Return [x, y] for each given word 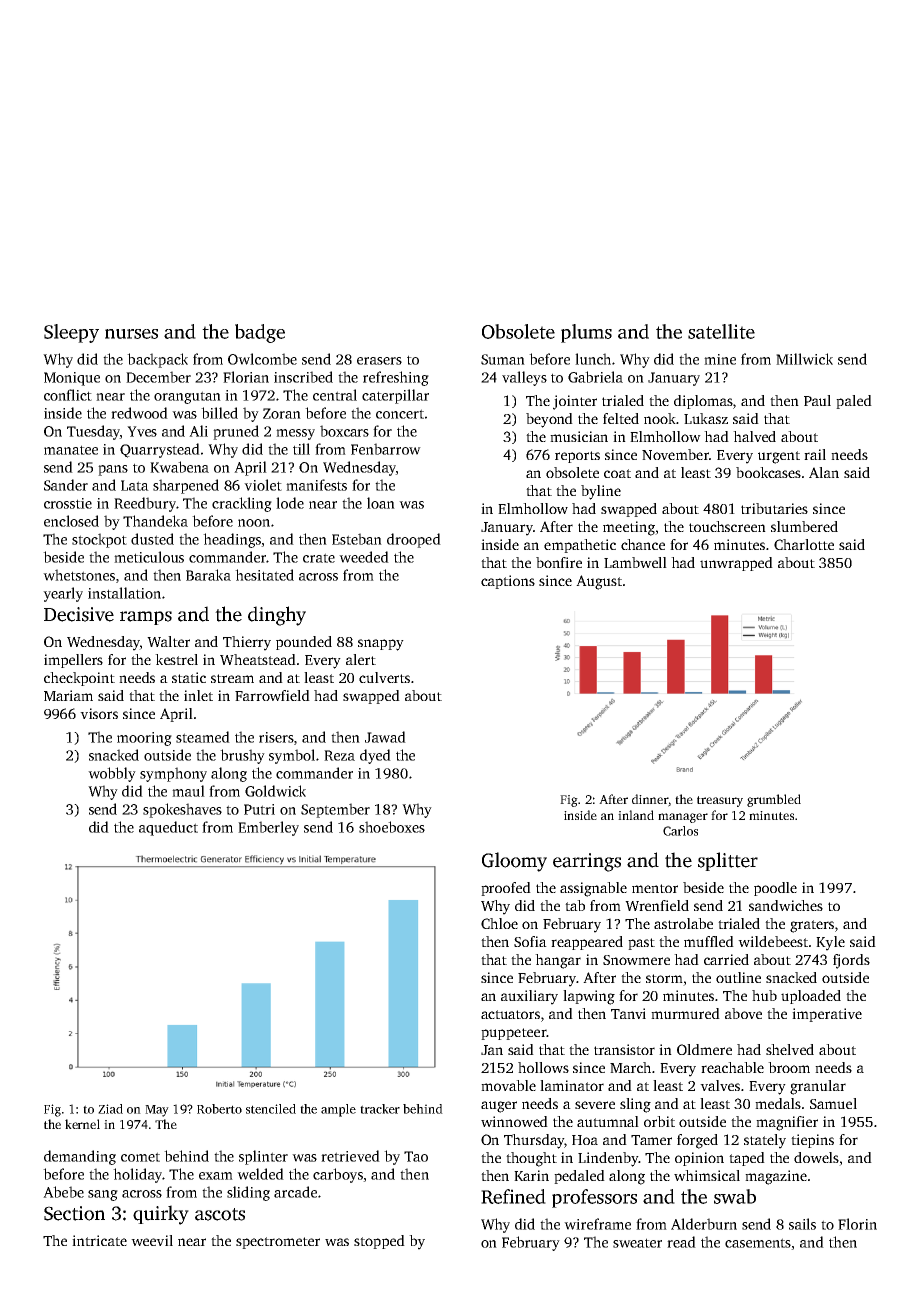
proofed [506, 889]
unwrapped [736, 564]
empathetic [580, 546]
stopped [379, 1242]
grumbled [774, 800]
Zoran [282, 413]
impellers [73, 661]
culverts [384, 677]
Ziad [110, 1109]
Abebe [63, 1192]
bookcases [768, 472]
